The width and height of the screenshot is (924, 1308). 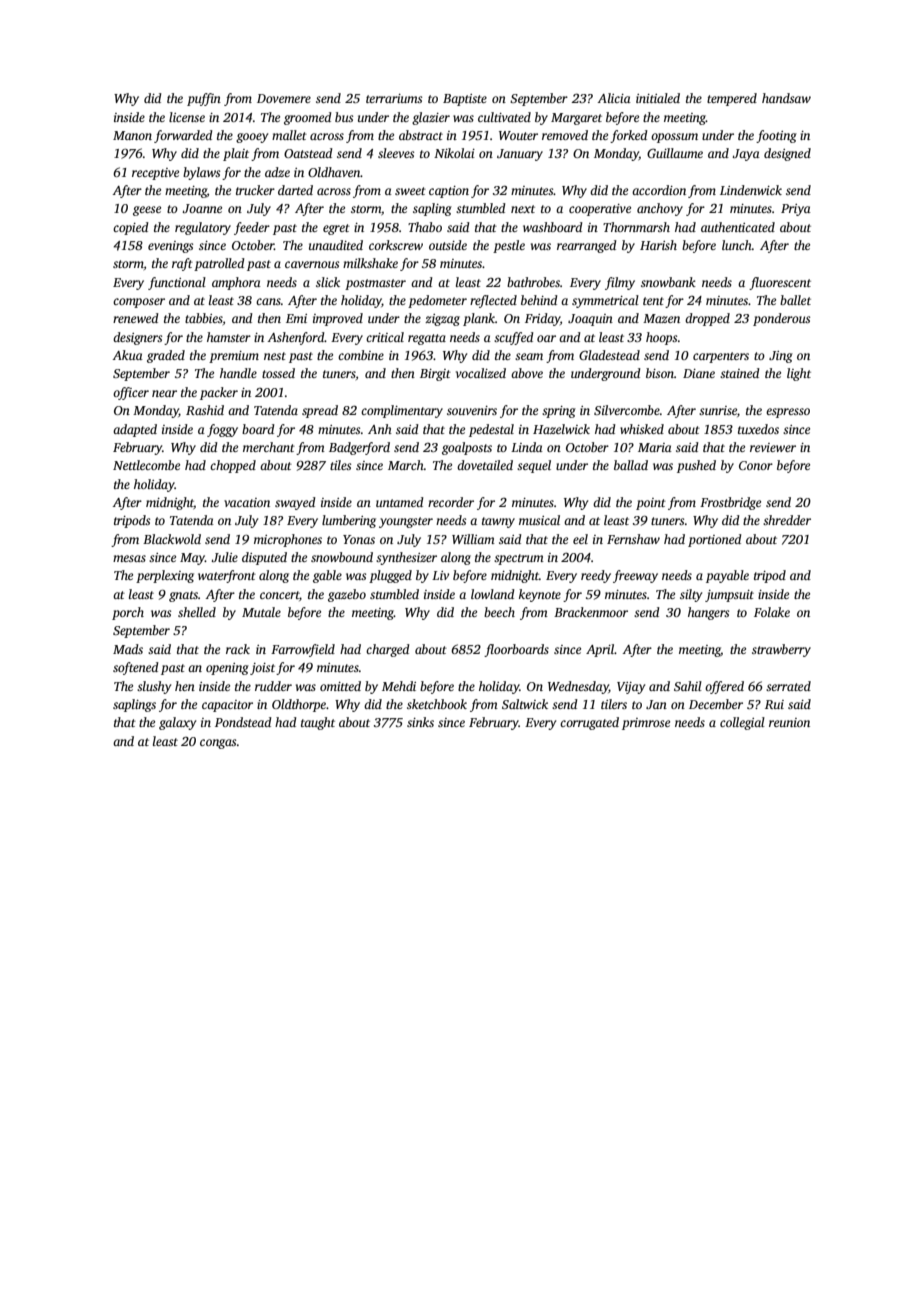 What do you see at coordinates (465, 100) in the screenshot?
I see `Baptiste` at bounding box center [465, 100].
